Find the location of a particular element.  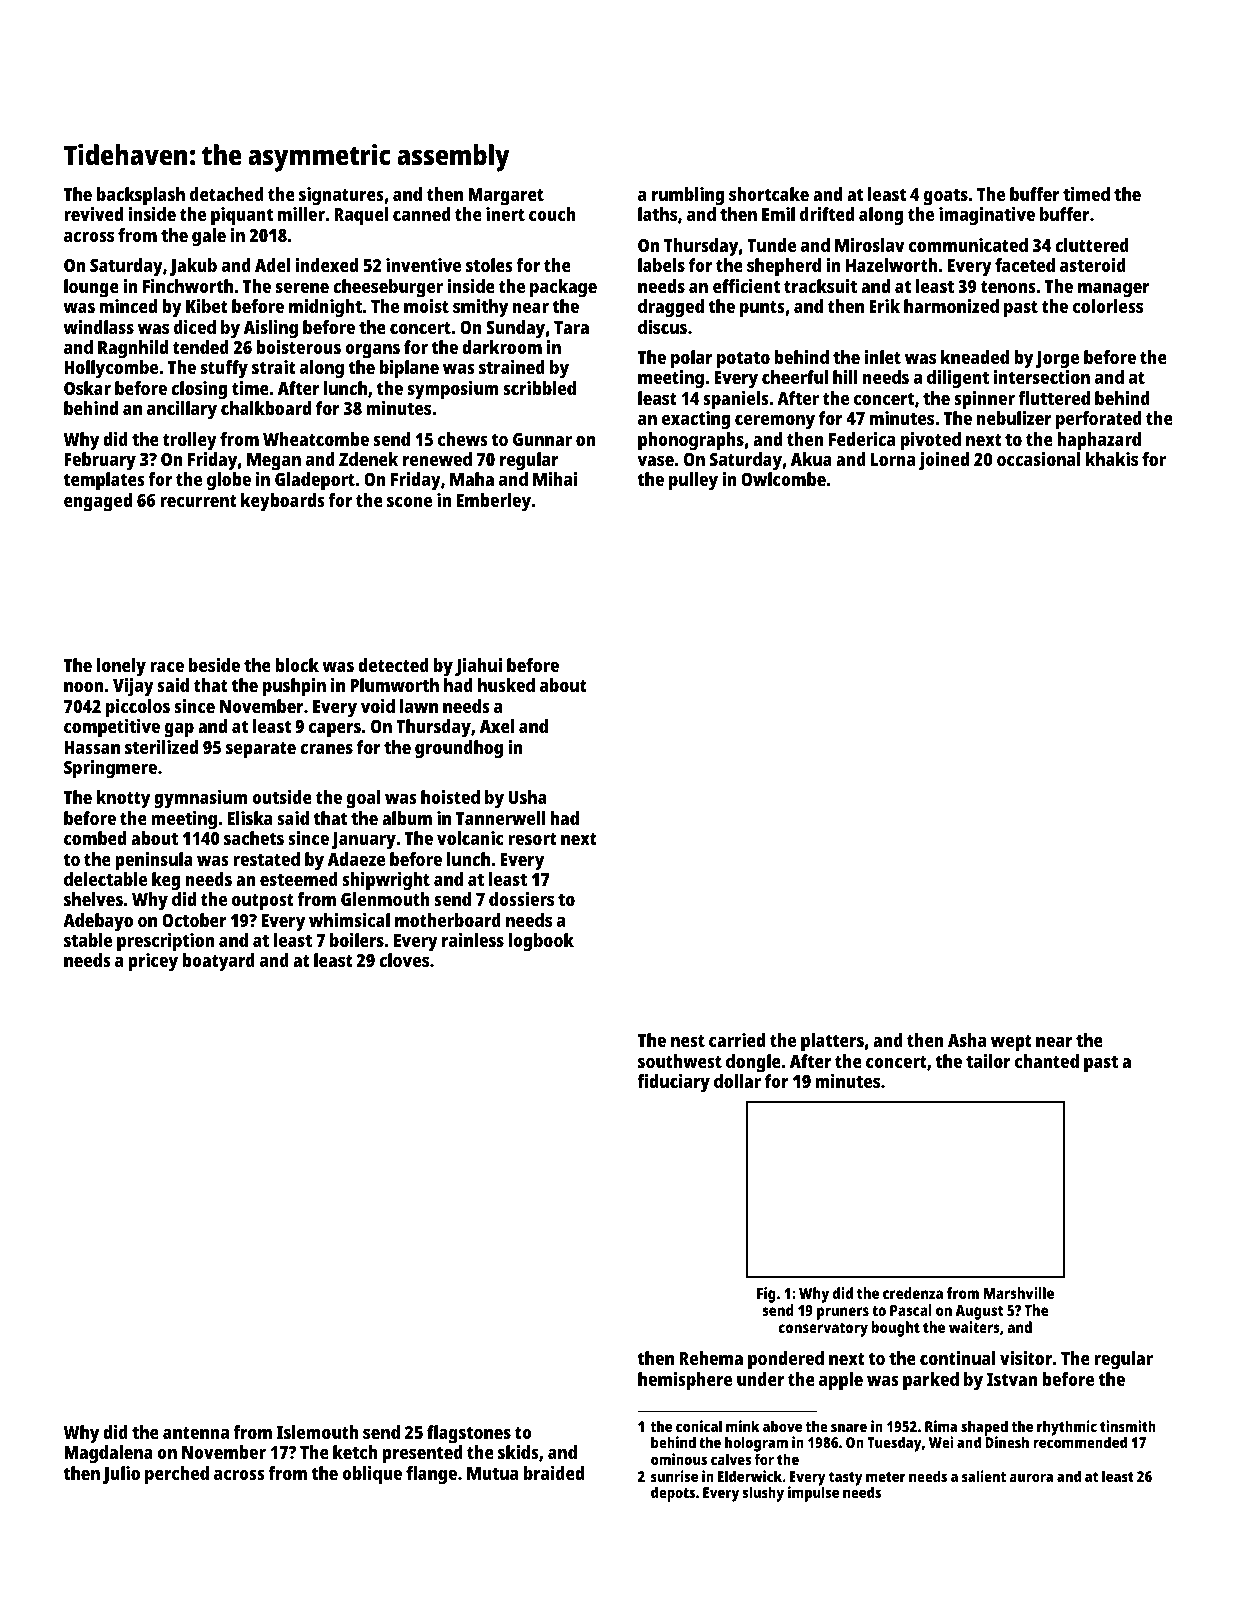

Julio is located at coordinates (121, 1475).
